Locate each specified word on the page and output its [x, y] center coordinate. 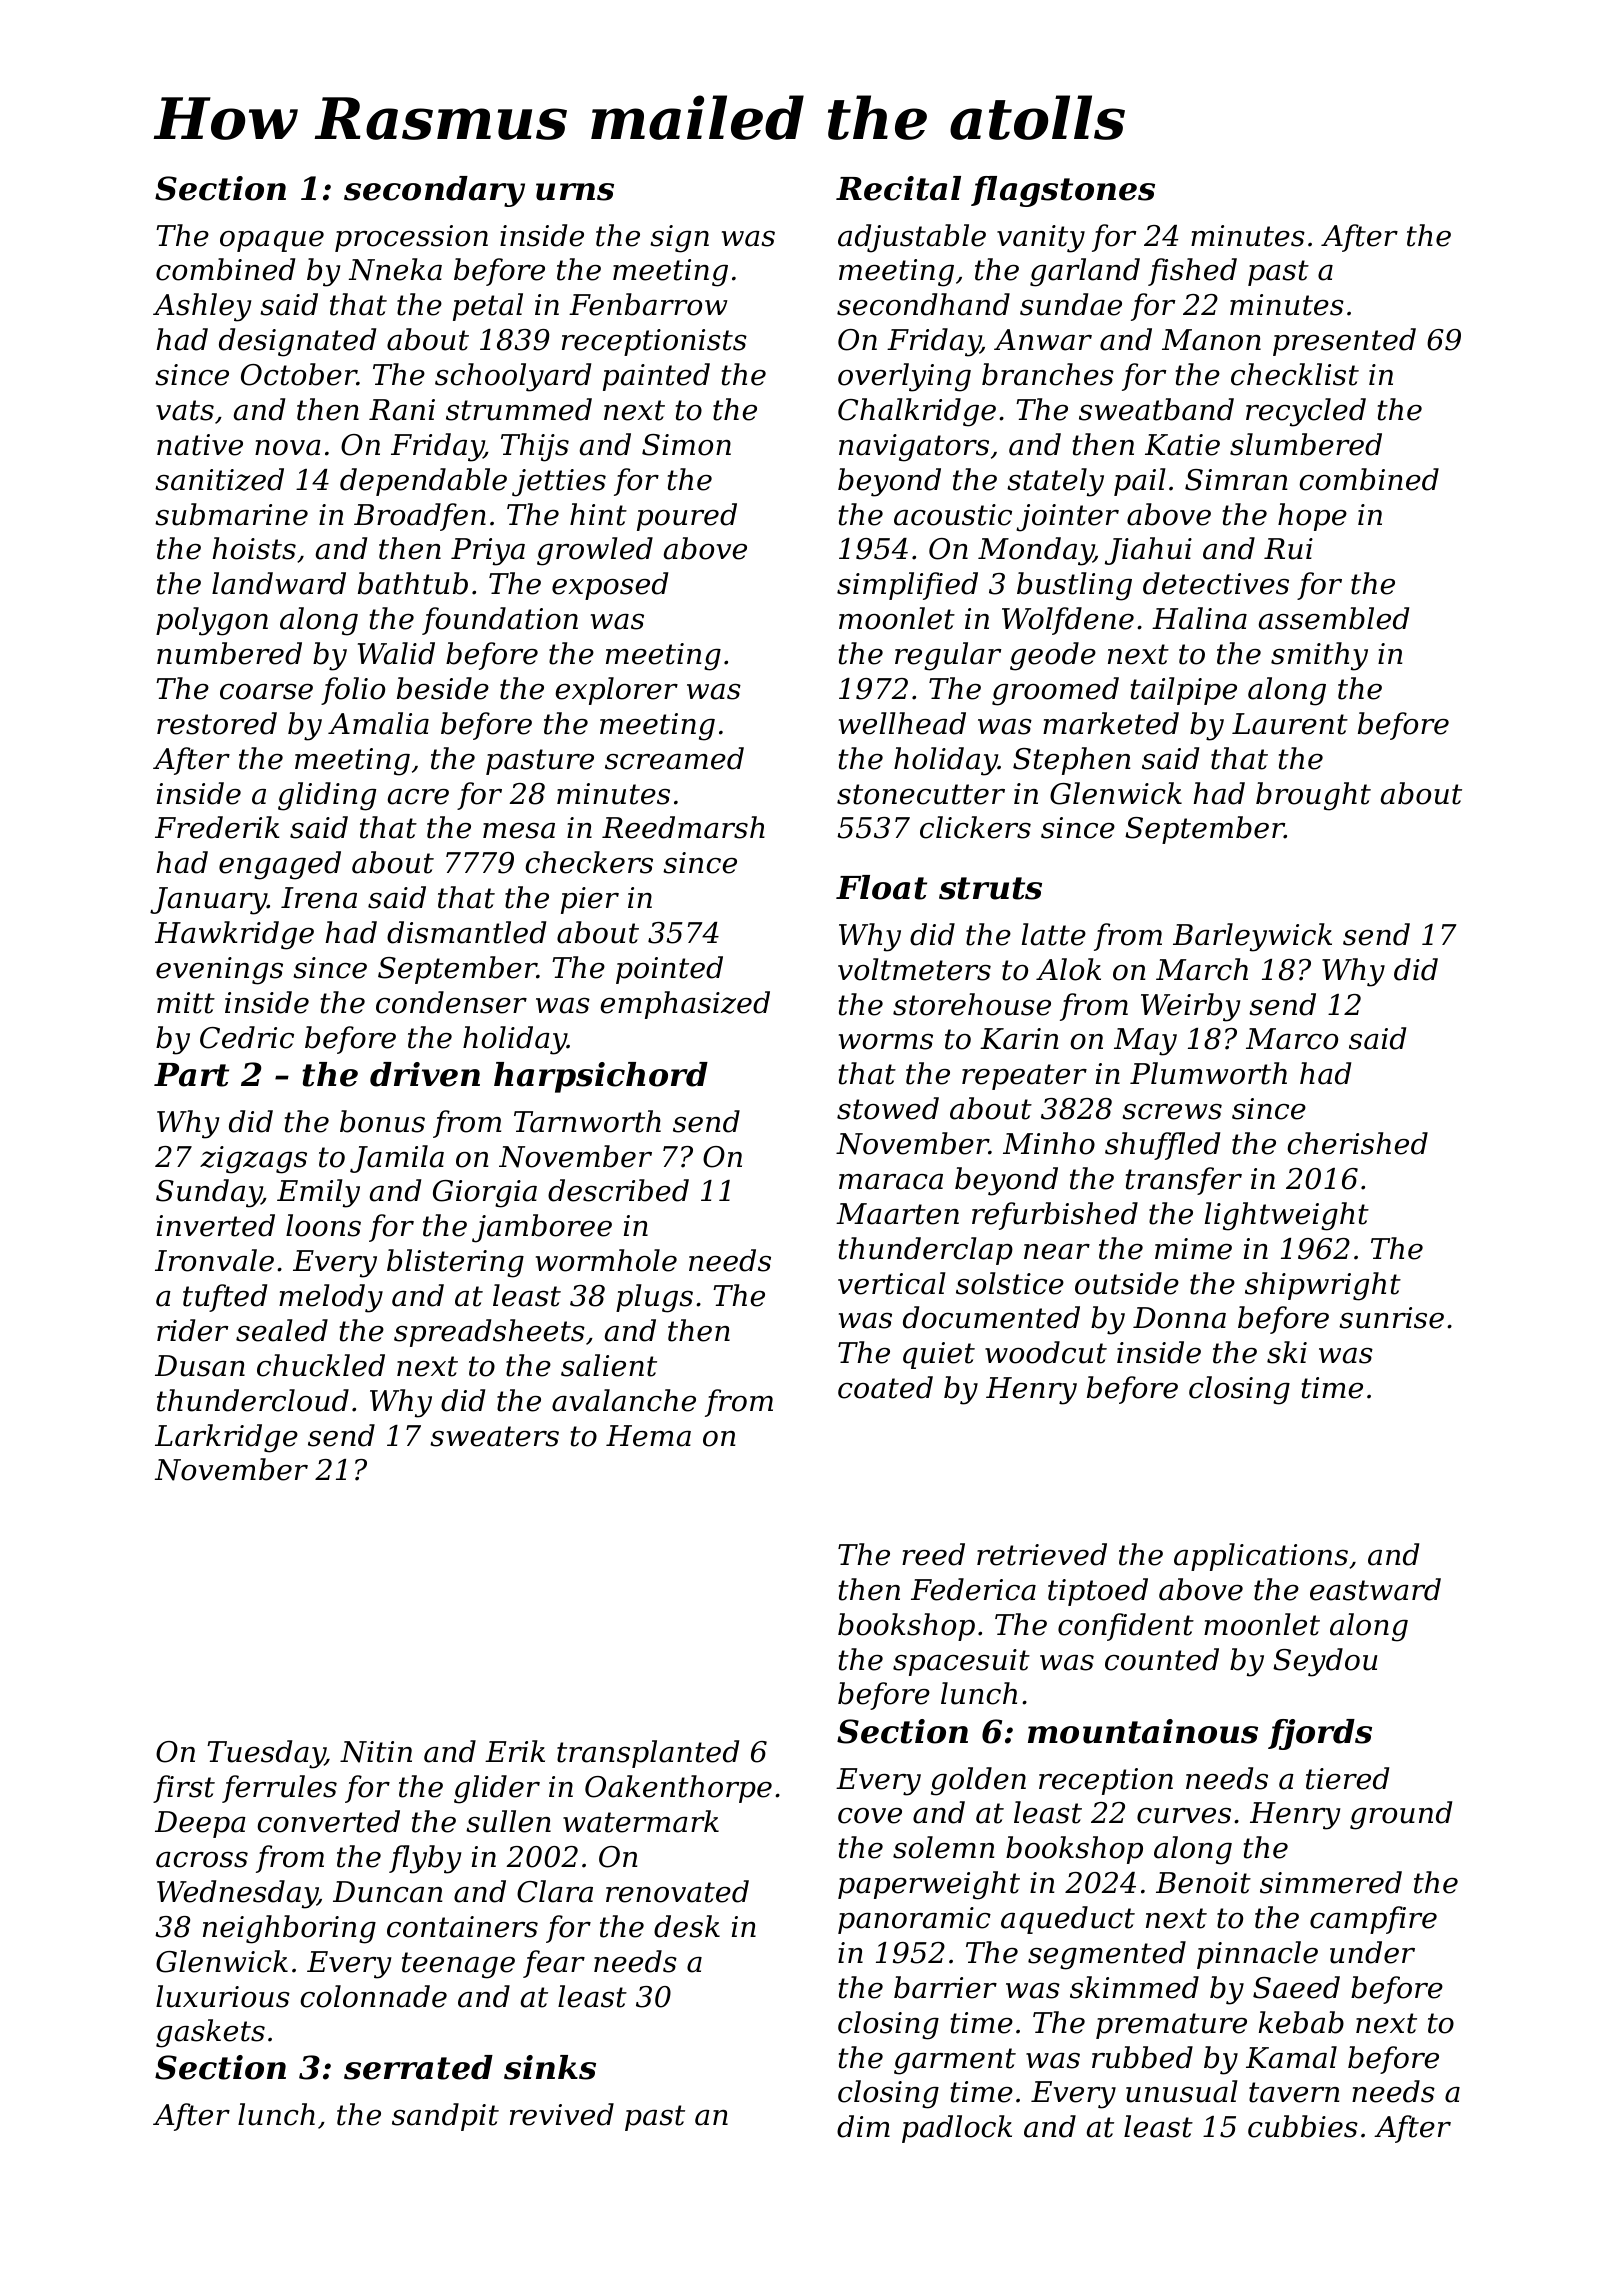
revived [562, 2114]
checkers [589, 862]
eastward [1375, 1589]
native [200, 445]
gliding [327, 796]
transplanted [648, 1754]
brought [1313, 796]
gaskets [210, 2033]
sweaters [494, 1436]
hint [598, 514]
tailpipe [1184, 691]
